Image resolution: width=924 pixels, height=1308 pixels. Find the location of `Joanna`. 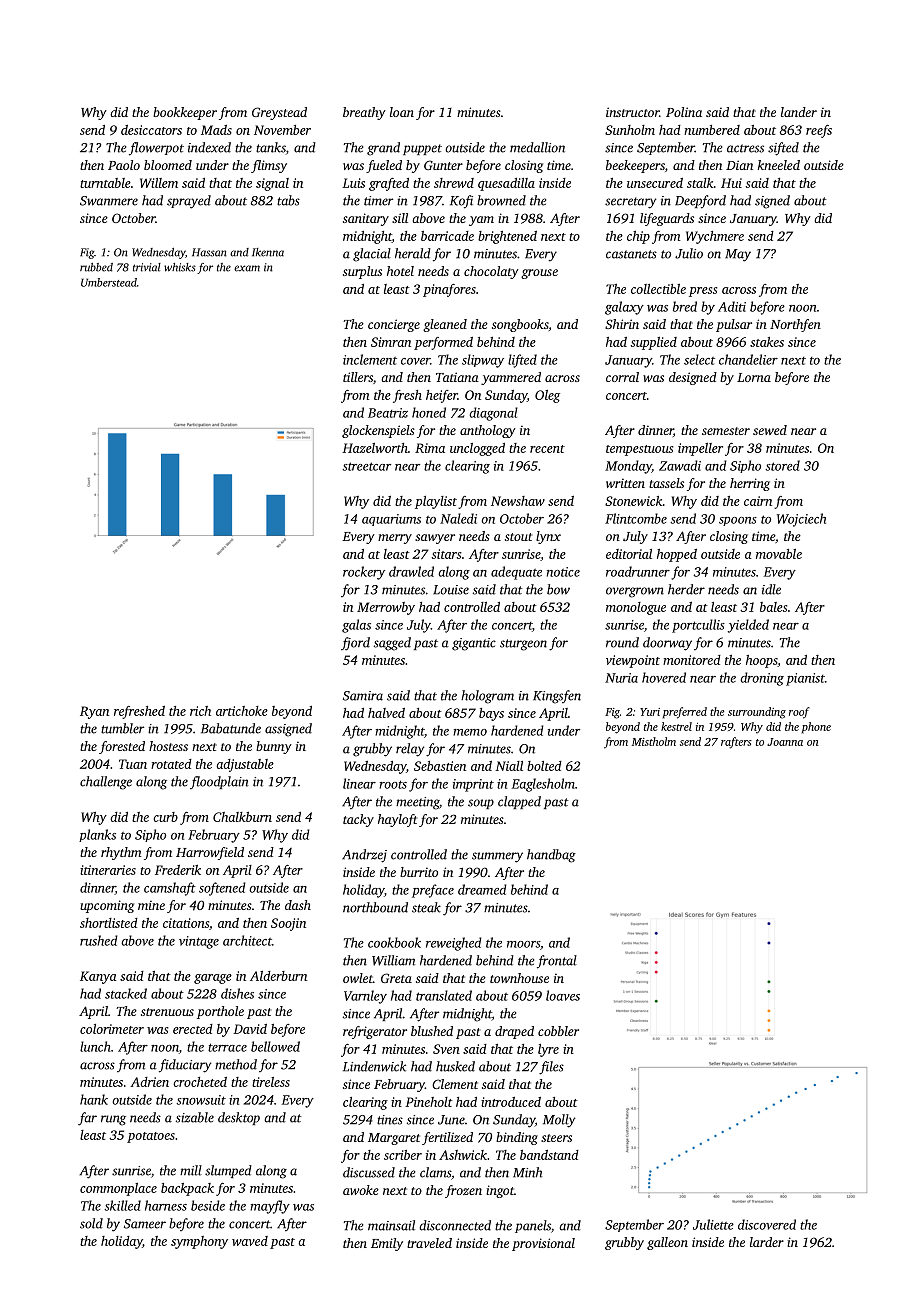

Joanna is located at coordinates (785, 742).
